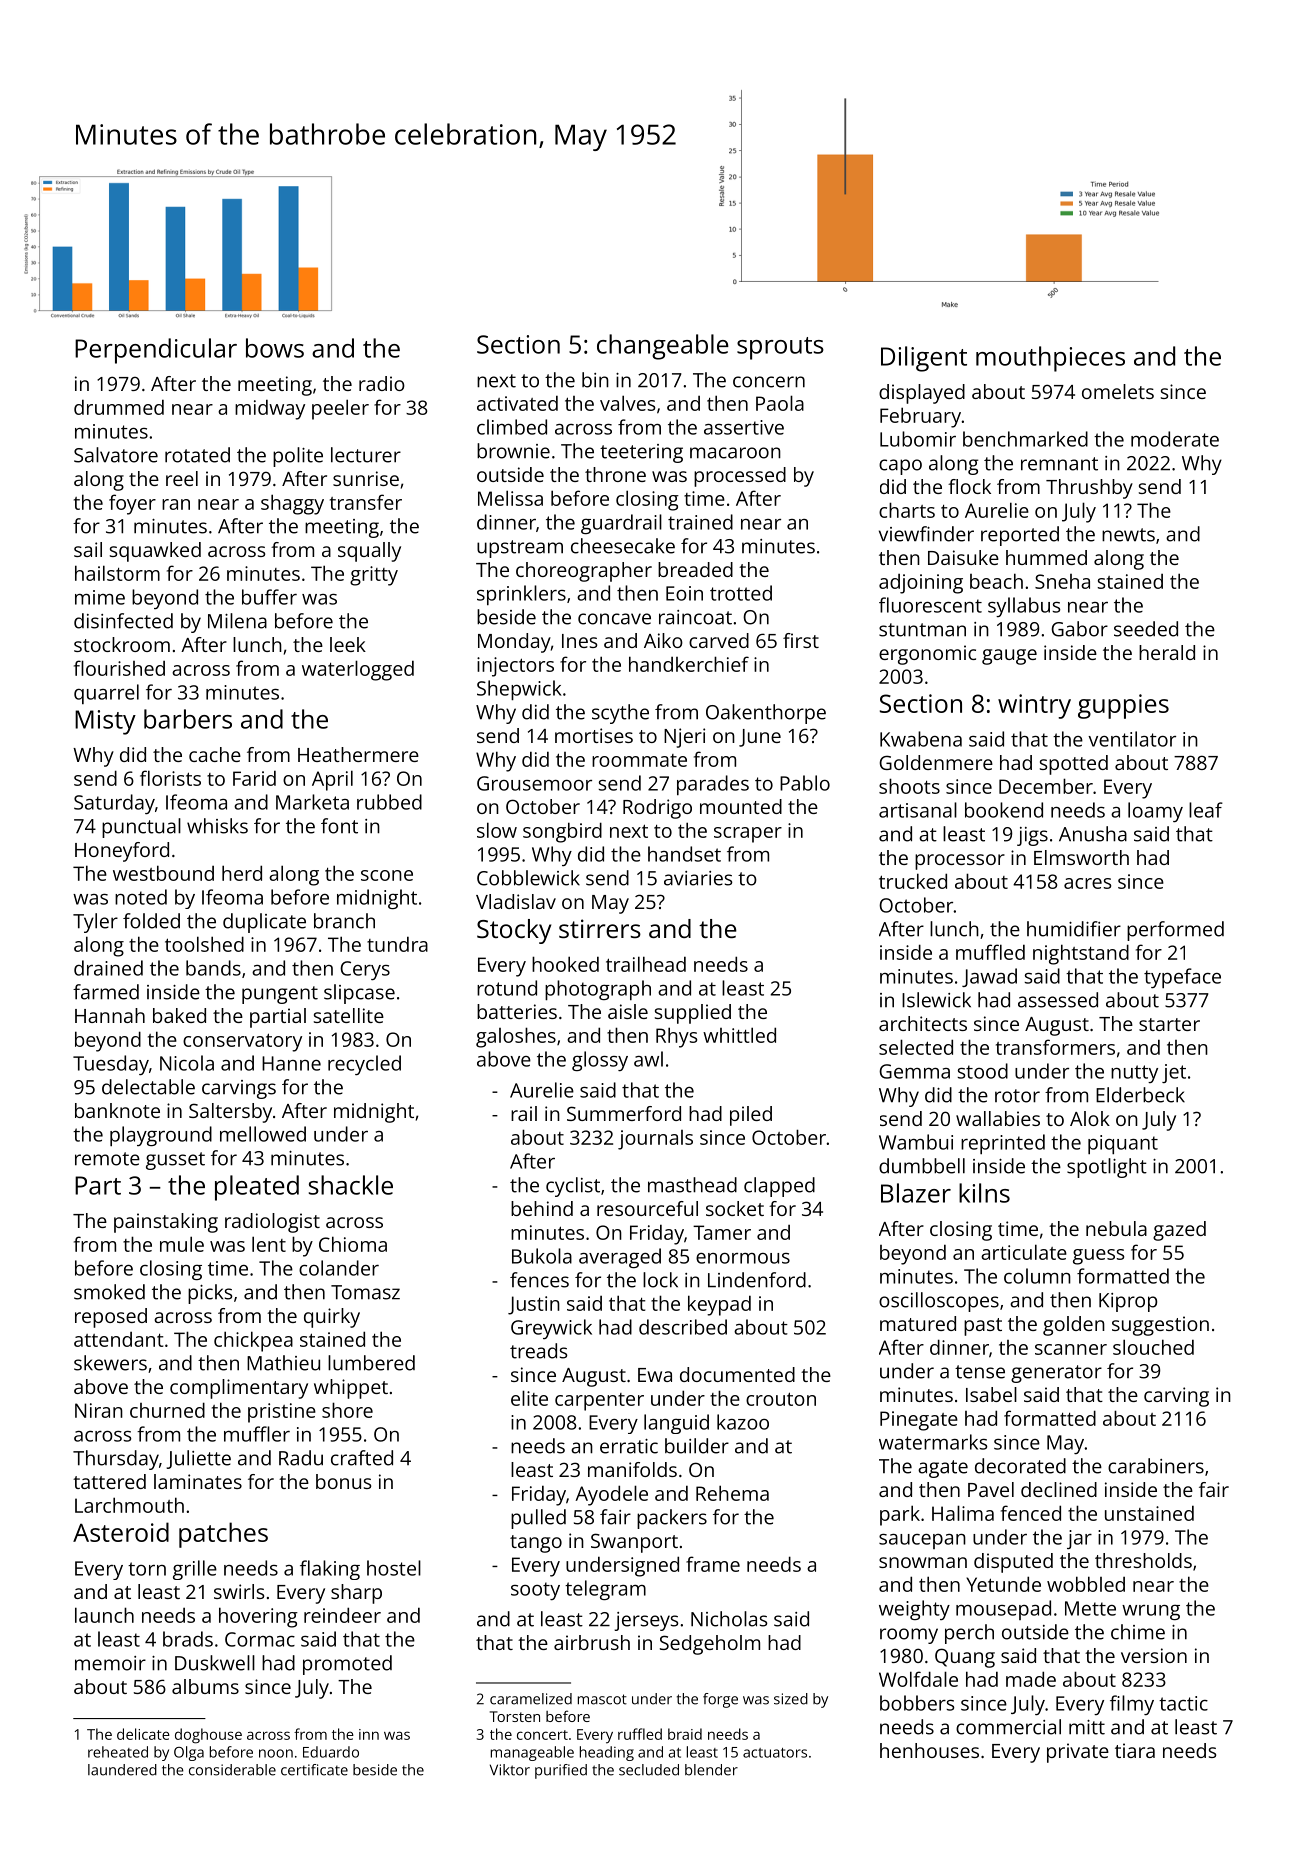 Image resolution: width=1308 pixels, height=1849 pixels. I want to click on batteries, so click(517, 1011).
